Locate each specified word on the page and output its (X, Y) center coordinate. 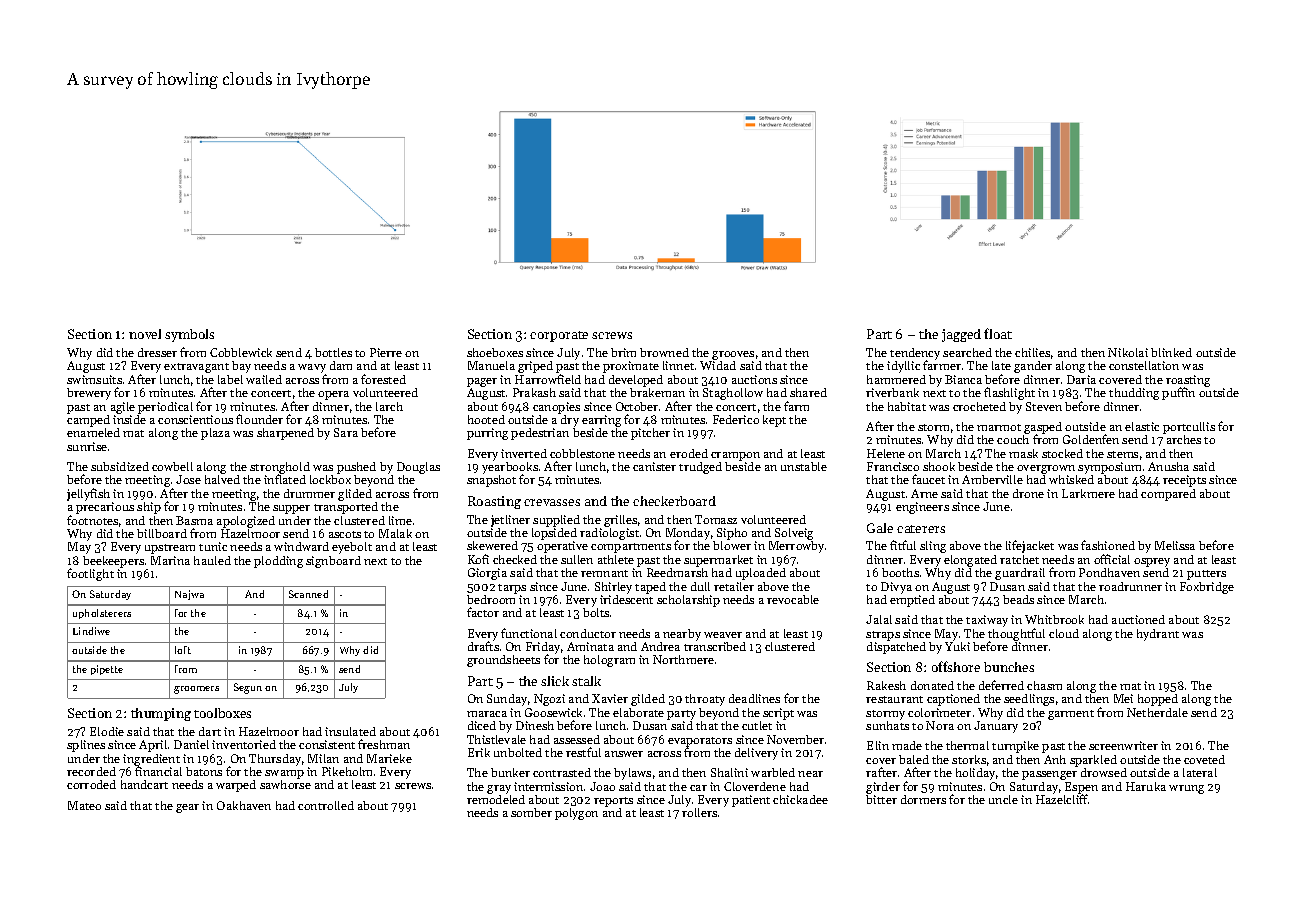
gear (187, 808)
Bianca (963, 379)
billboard (162, 533)
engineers (922, 508)
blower (732, 545)
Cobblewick (241, 352)
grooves (733, 355)
